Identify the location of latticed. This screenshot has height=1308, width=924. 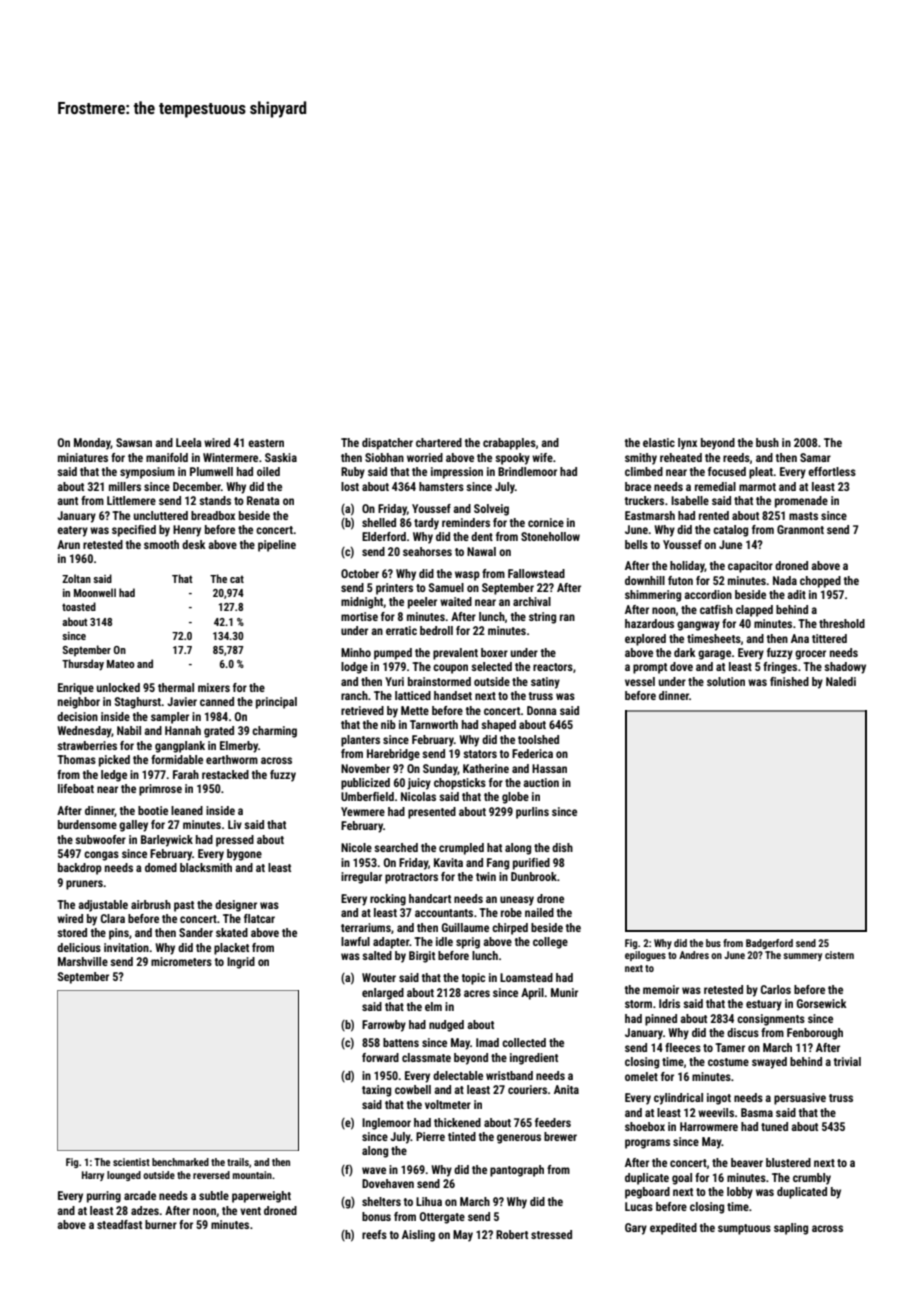
(413, 695).
